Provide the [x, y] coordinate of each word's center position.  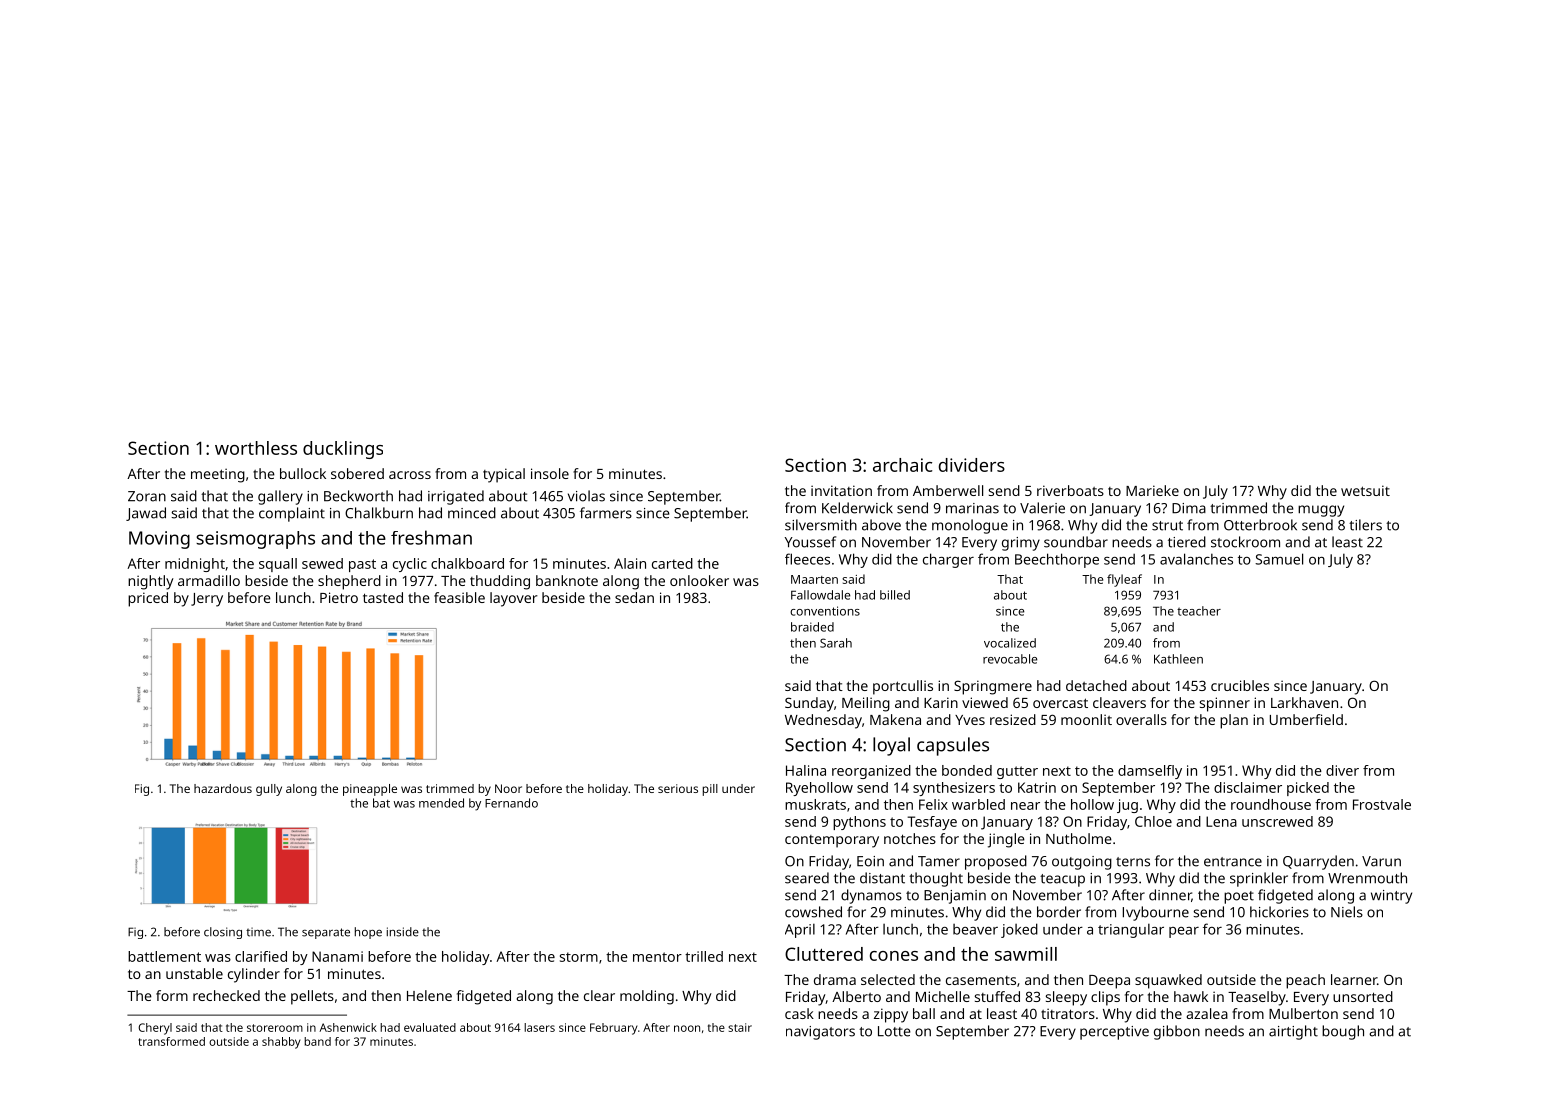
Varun [1381, 861]
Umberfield [1306, 719]
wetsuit [1365, 490]
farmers [606, 513]
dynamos [871, 896]
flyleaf [1124, 580]
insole [550, 473]
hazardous [223, 788]
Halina [806, 770]
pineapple [370, 790]
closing [223, 933]
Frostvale [1382, 804]
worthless [256, 448]
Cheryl [155, 1029]
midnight [195, 565]
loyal [891, 746]
